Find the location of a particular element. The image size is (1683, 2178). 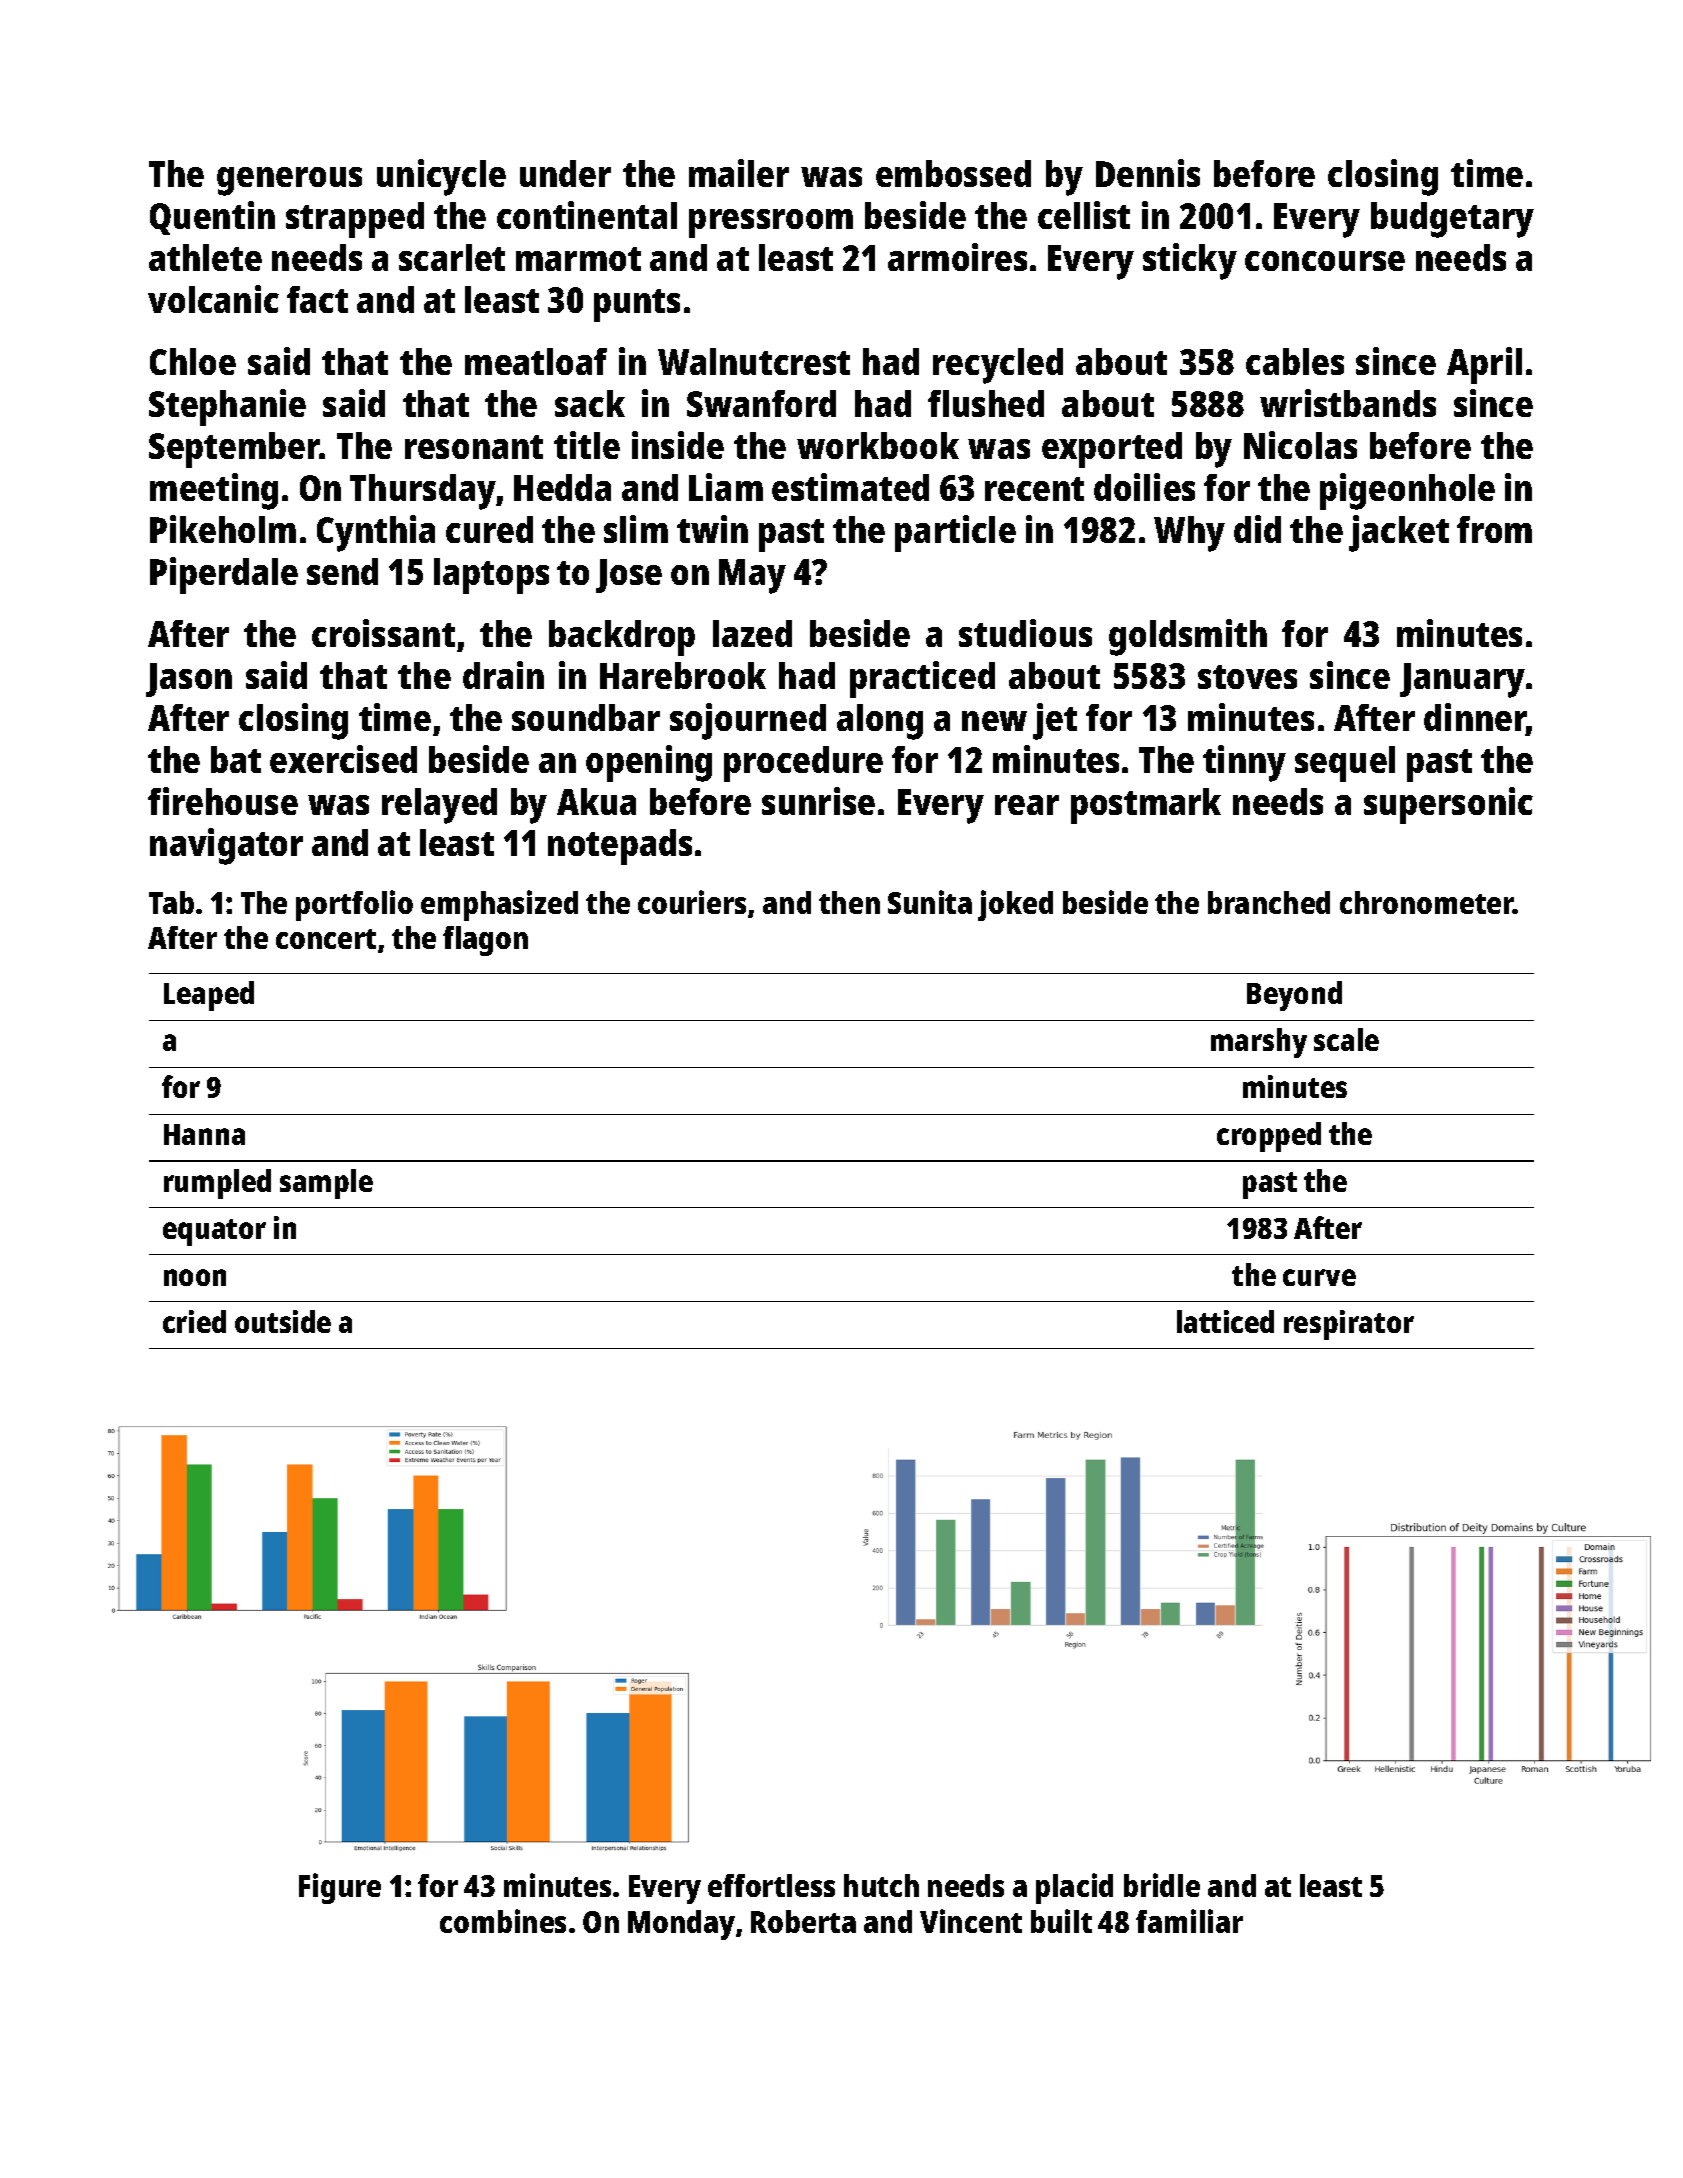

chronometer is located at coordinates (1427, 902).
